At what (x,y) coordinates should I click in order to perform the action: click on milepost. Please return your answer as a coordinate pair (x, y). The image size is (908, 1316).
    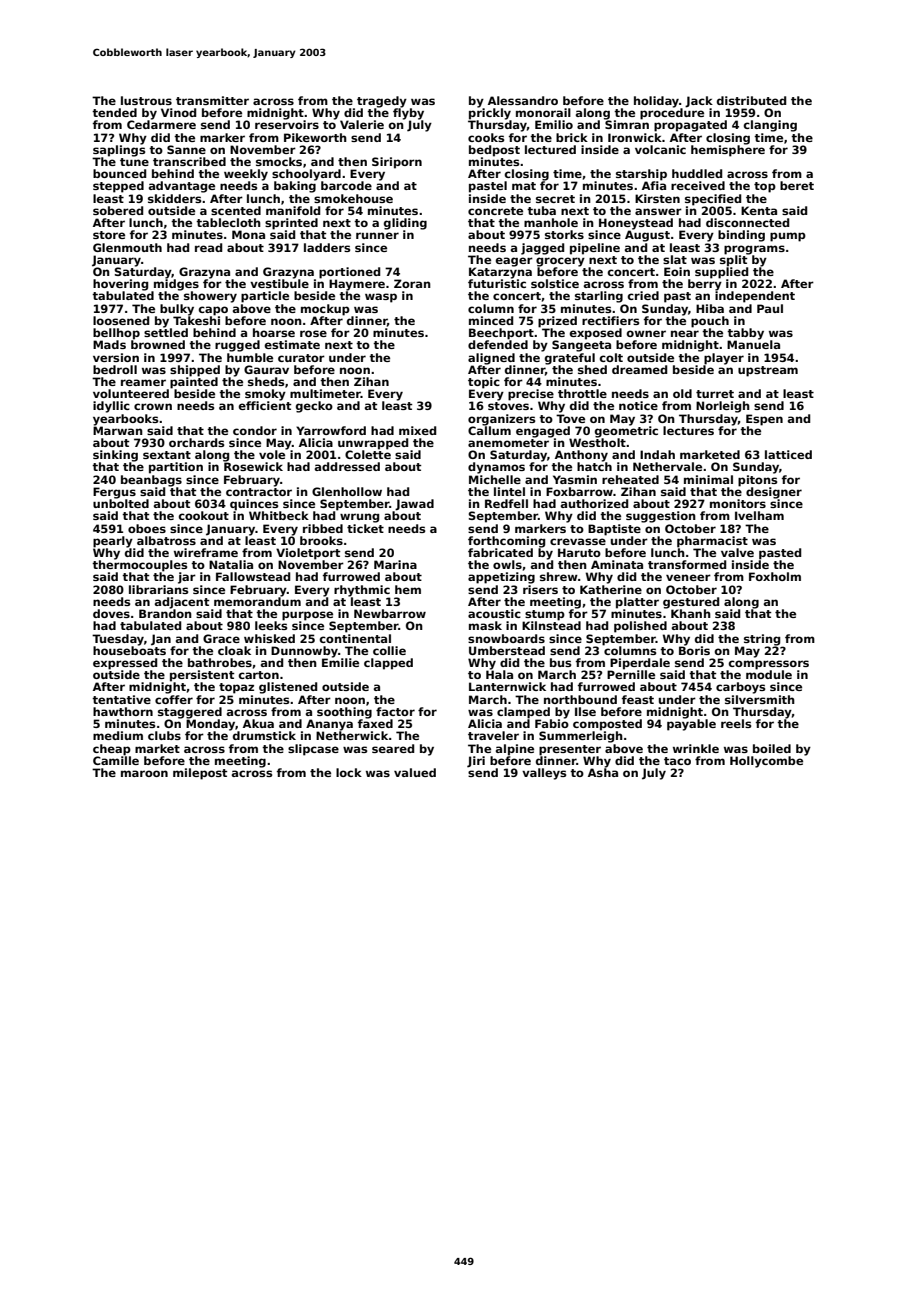
    Looking at the image, I should click on (200, 774).
